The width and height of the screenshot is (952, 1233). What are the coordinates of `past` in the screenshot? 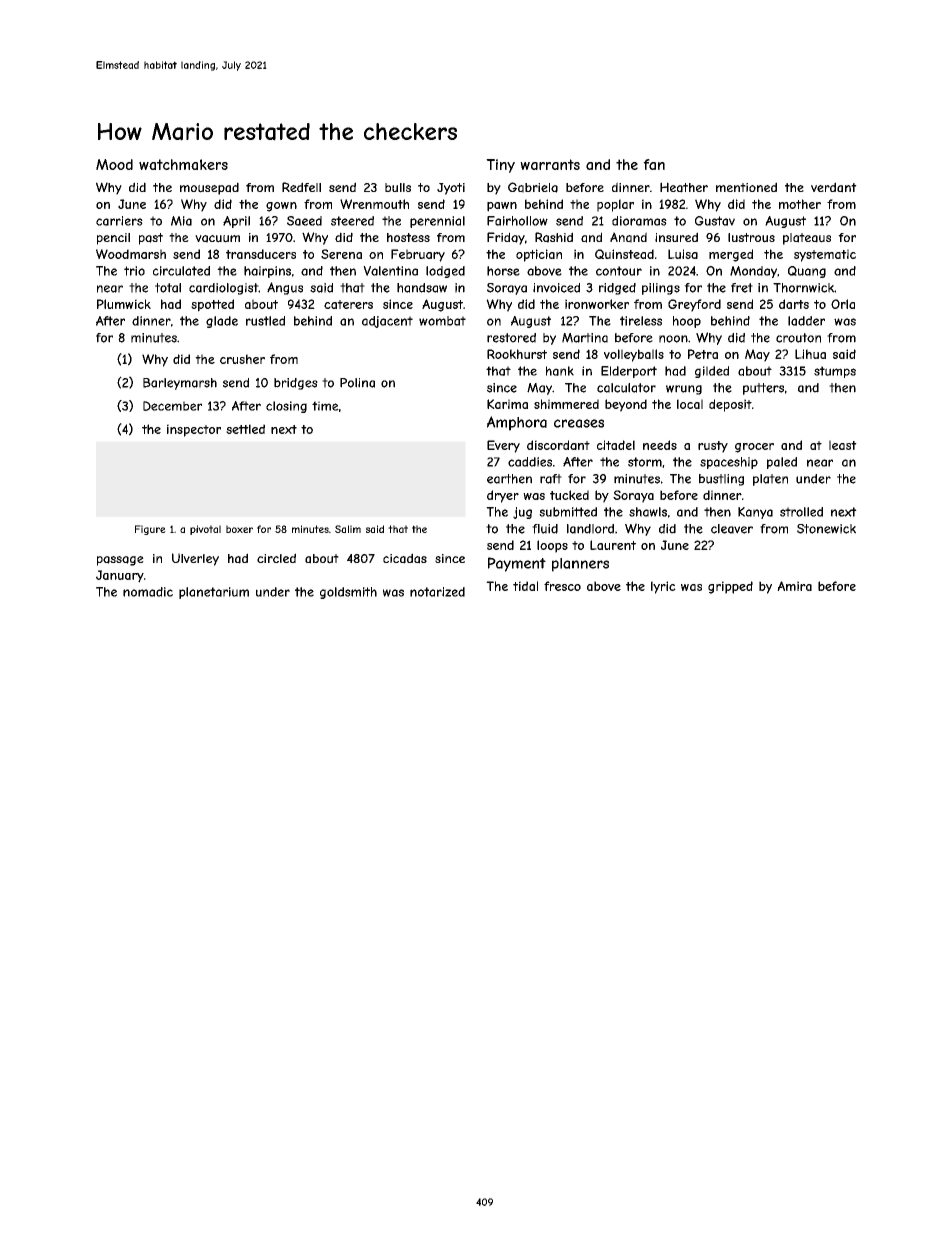 It's located at (151, 239).
